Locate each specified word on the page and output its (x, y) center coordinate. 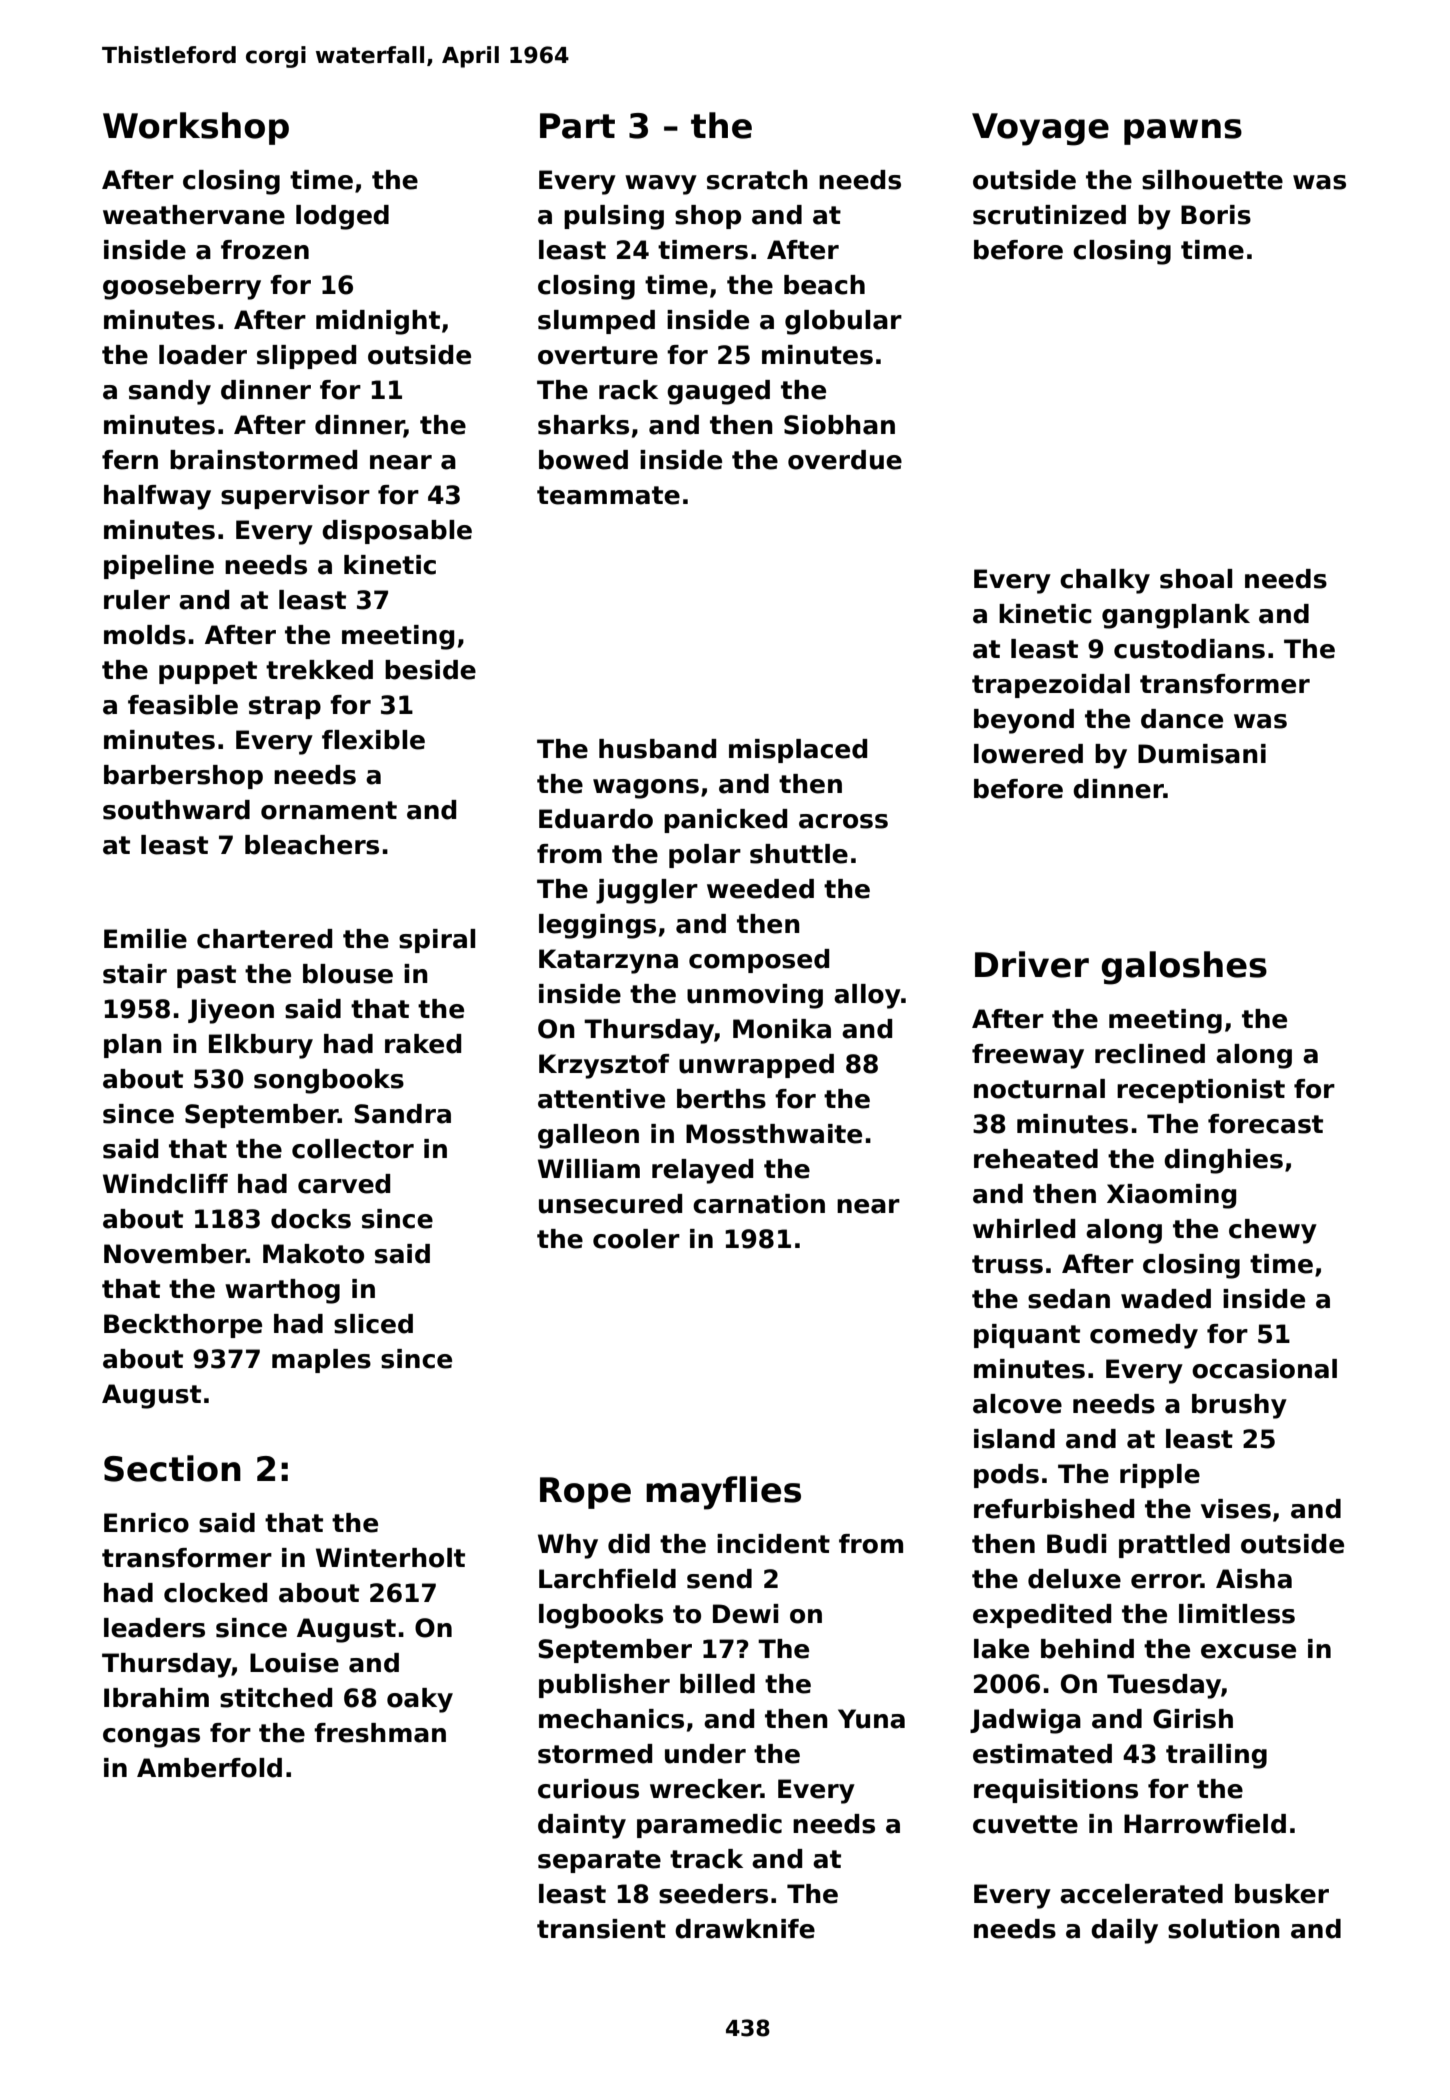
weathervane (194, 215)
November (175, 1254)
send (719, 1579)
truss (1007, 1264)
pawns (1183, 132)
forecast (1265, 1124)
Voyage (1040, 129)
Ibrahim (156, 1698)
